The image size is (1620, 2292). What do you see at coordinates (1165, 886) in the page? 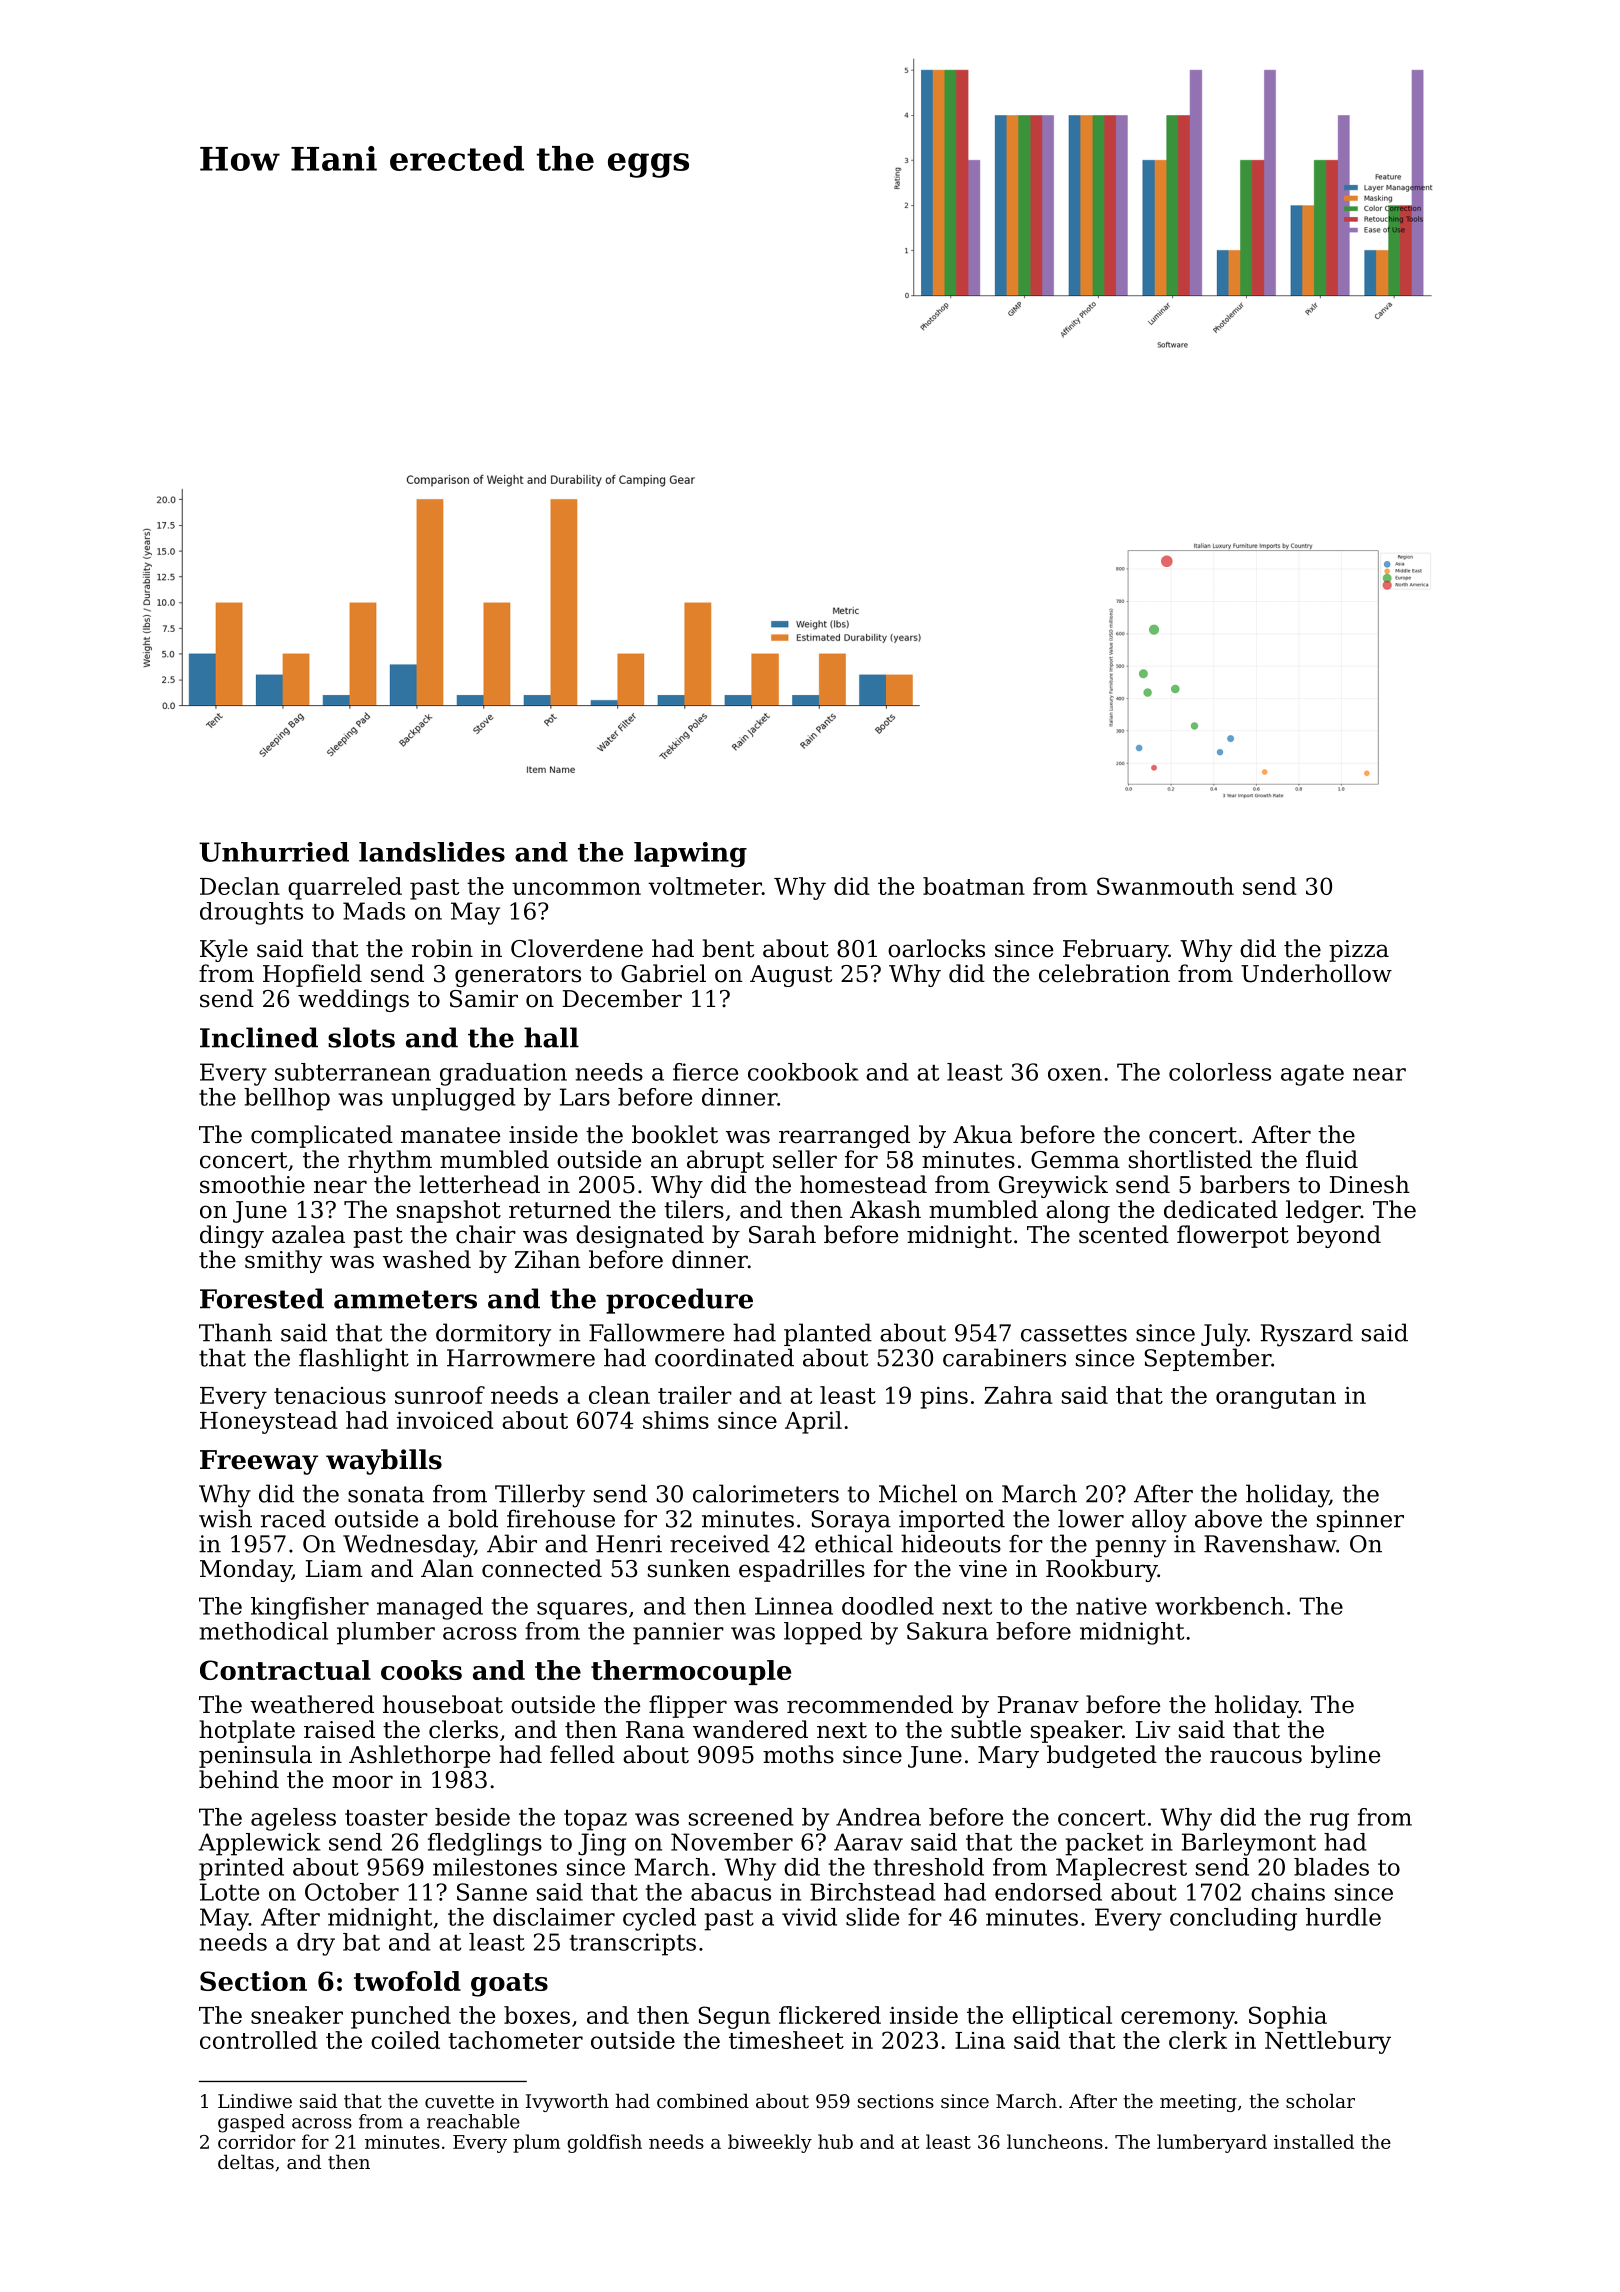
I see `Swanmouth` at bounding box center [1165, 886].
